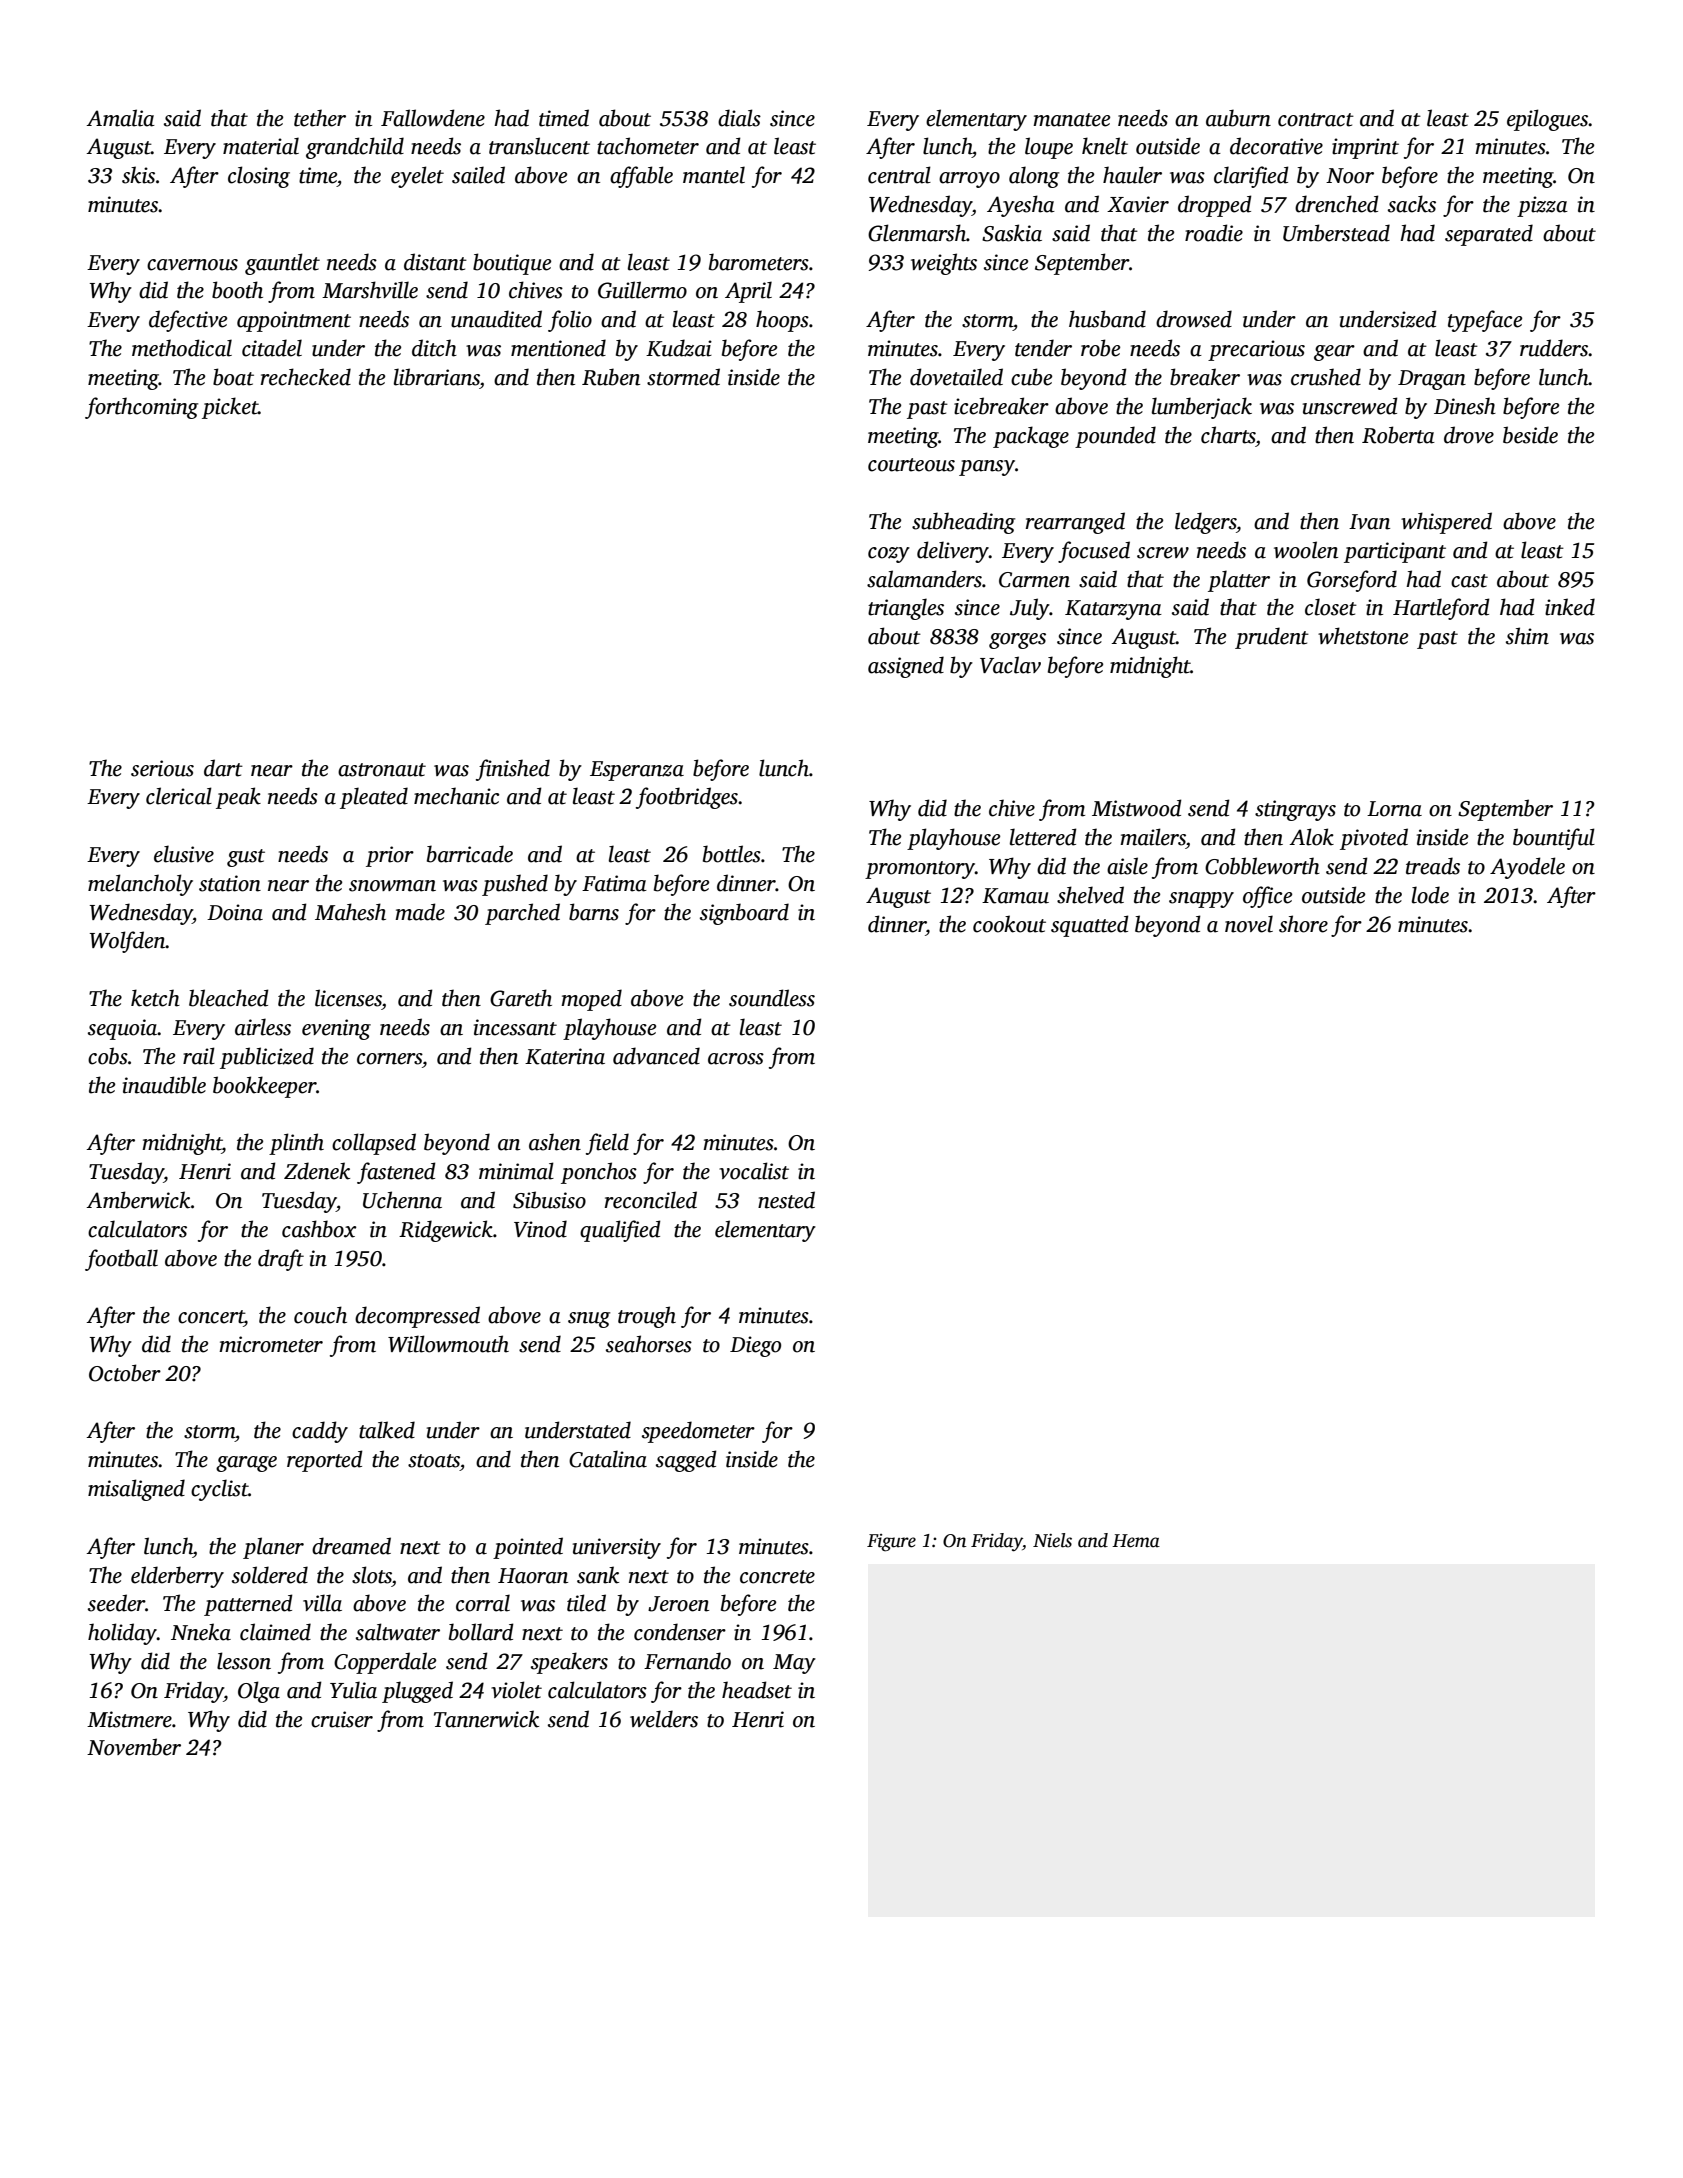 The image size is (1683, 2178). What do you see at coordinates (739, 118) in the image?
I see `dials` at bounding box center [739, 118].
